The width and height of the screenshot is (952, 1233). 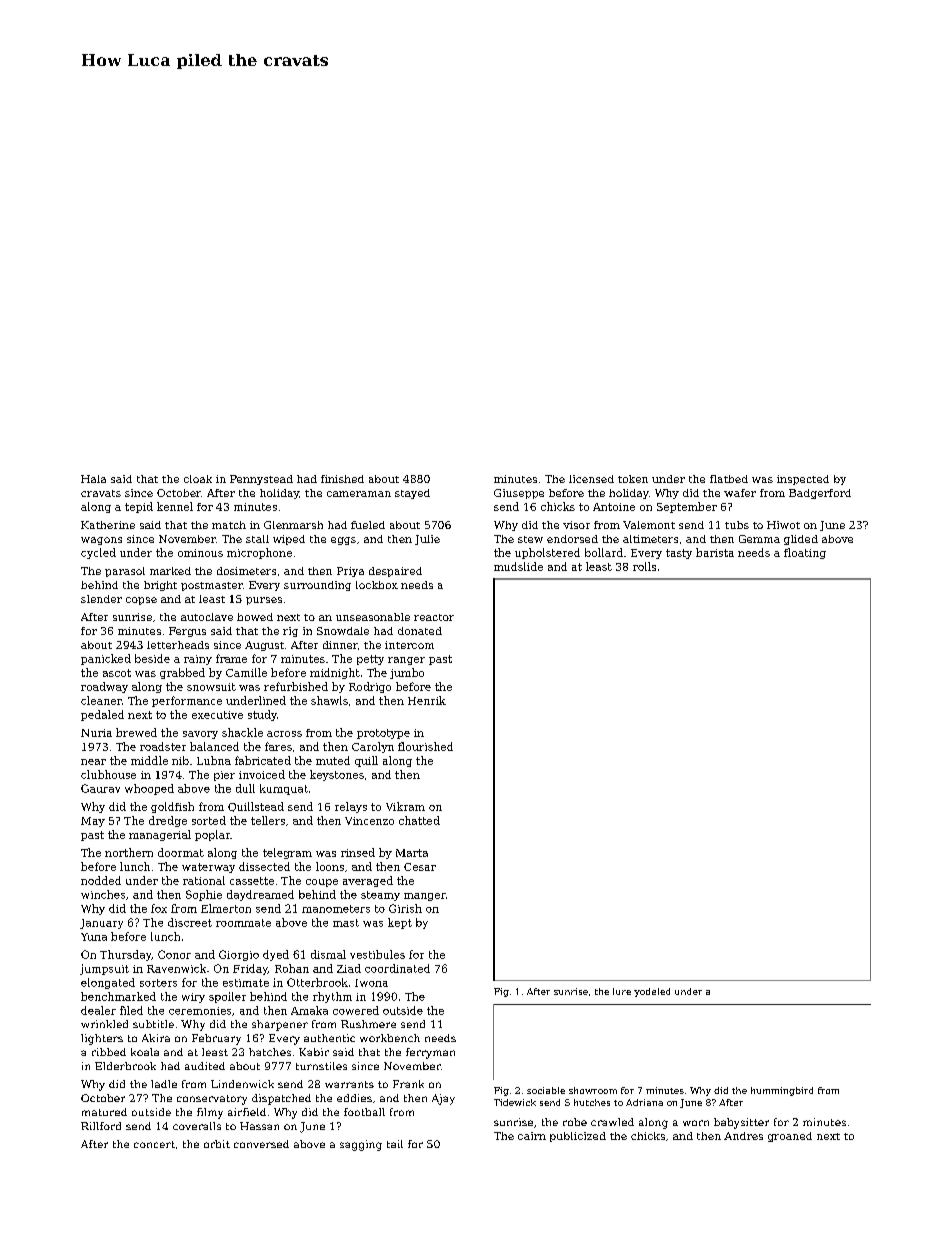 I want to click on Carolyn, so click(x=373, y=747).
